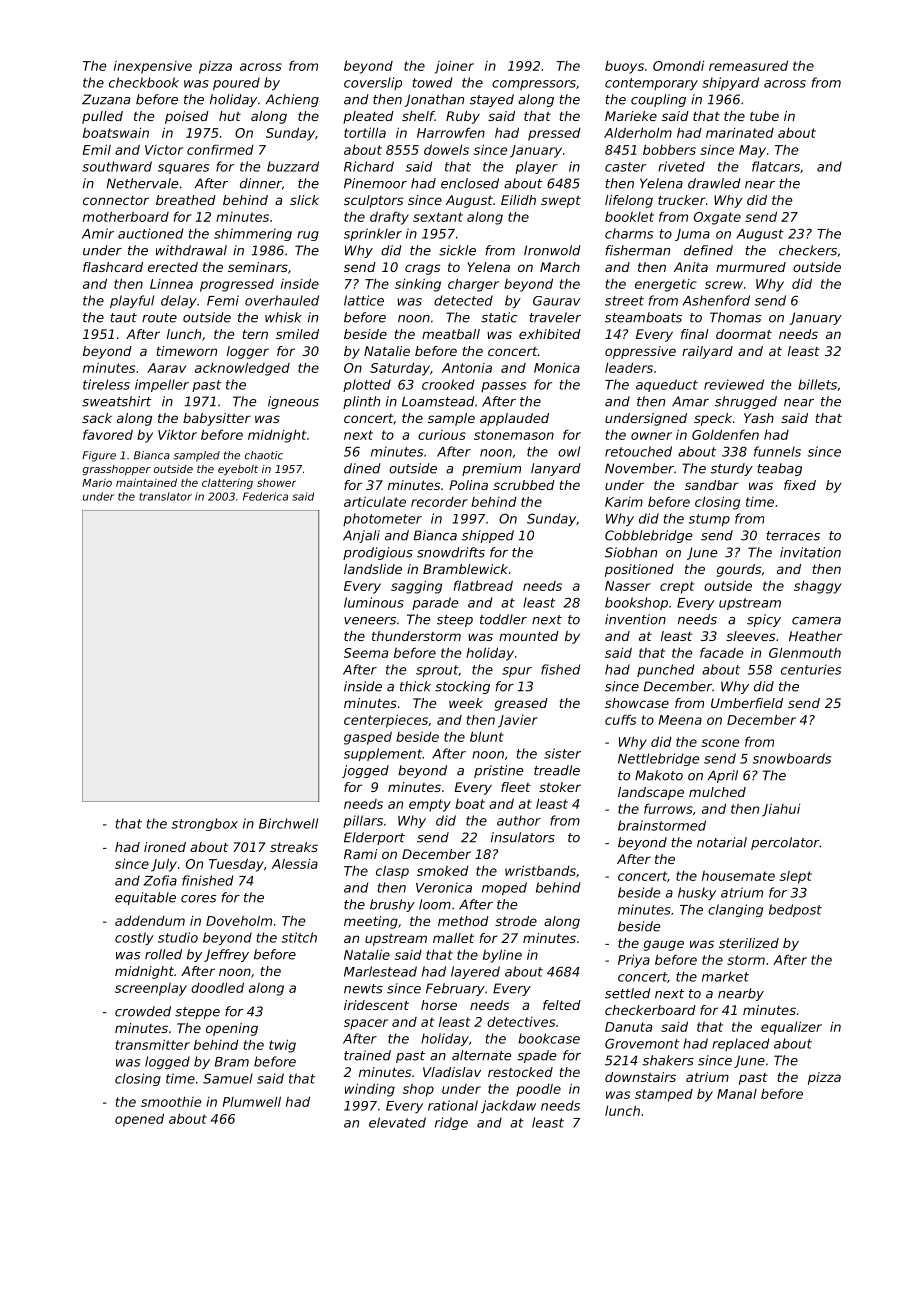  Describe the element at coordinates (620, 719) in the screenshot. I see `cuffs` at that location.
